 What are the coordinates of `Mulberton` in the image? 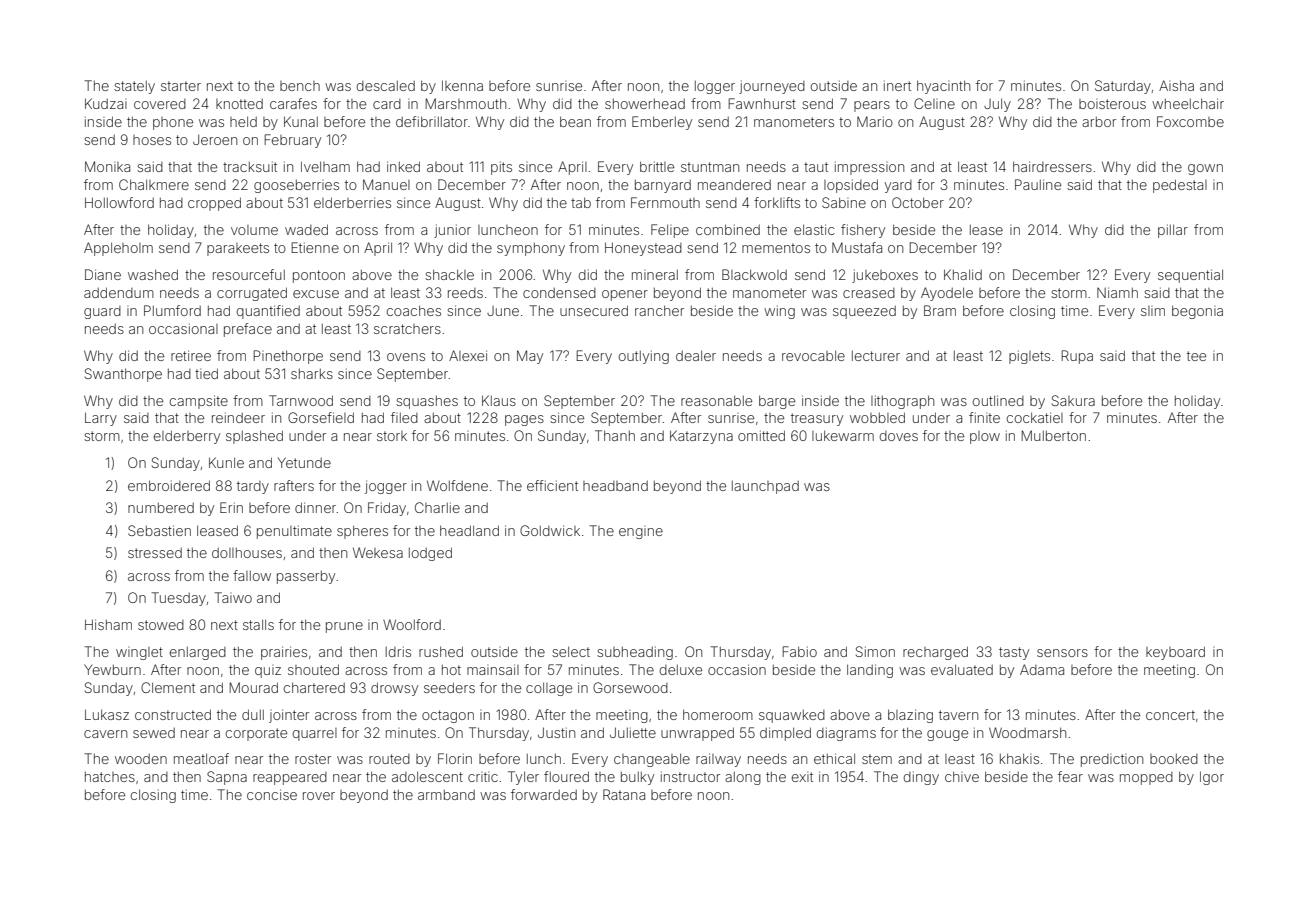 It's located at (1054, 435).
